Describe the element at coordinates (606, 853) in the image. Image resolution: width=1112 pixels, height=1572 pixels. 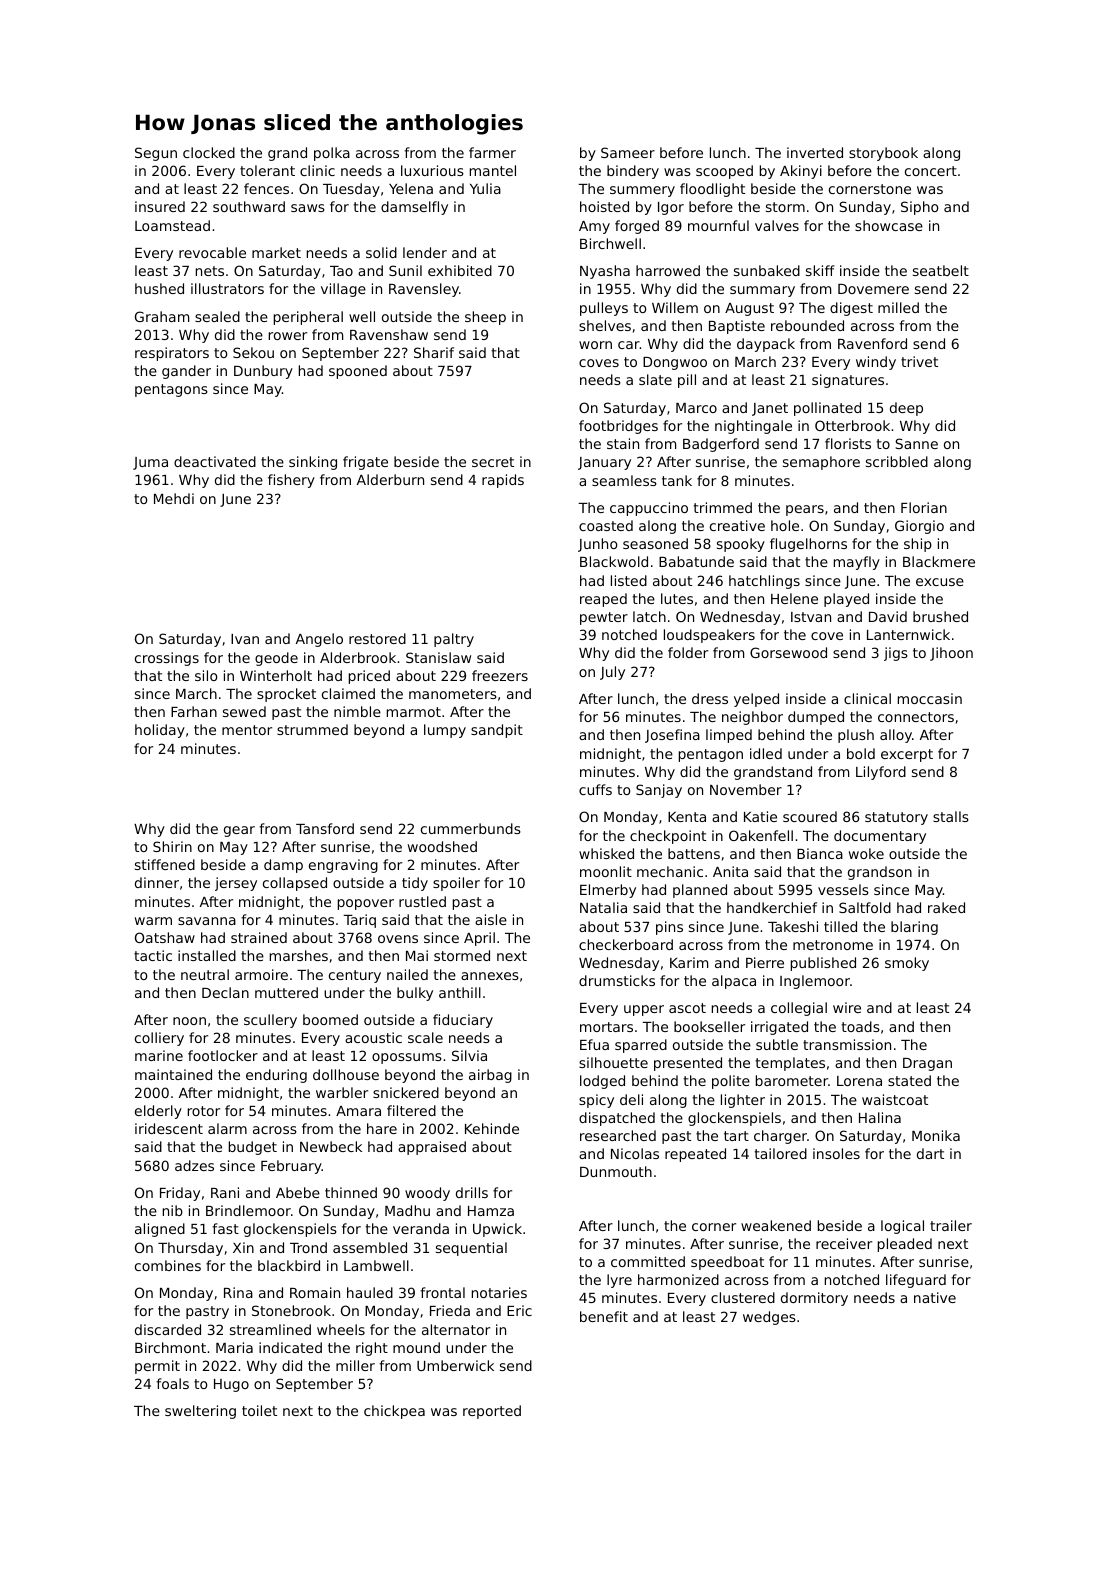
I see `whisked` at that location.
